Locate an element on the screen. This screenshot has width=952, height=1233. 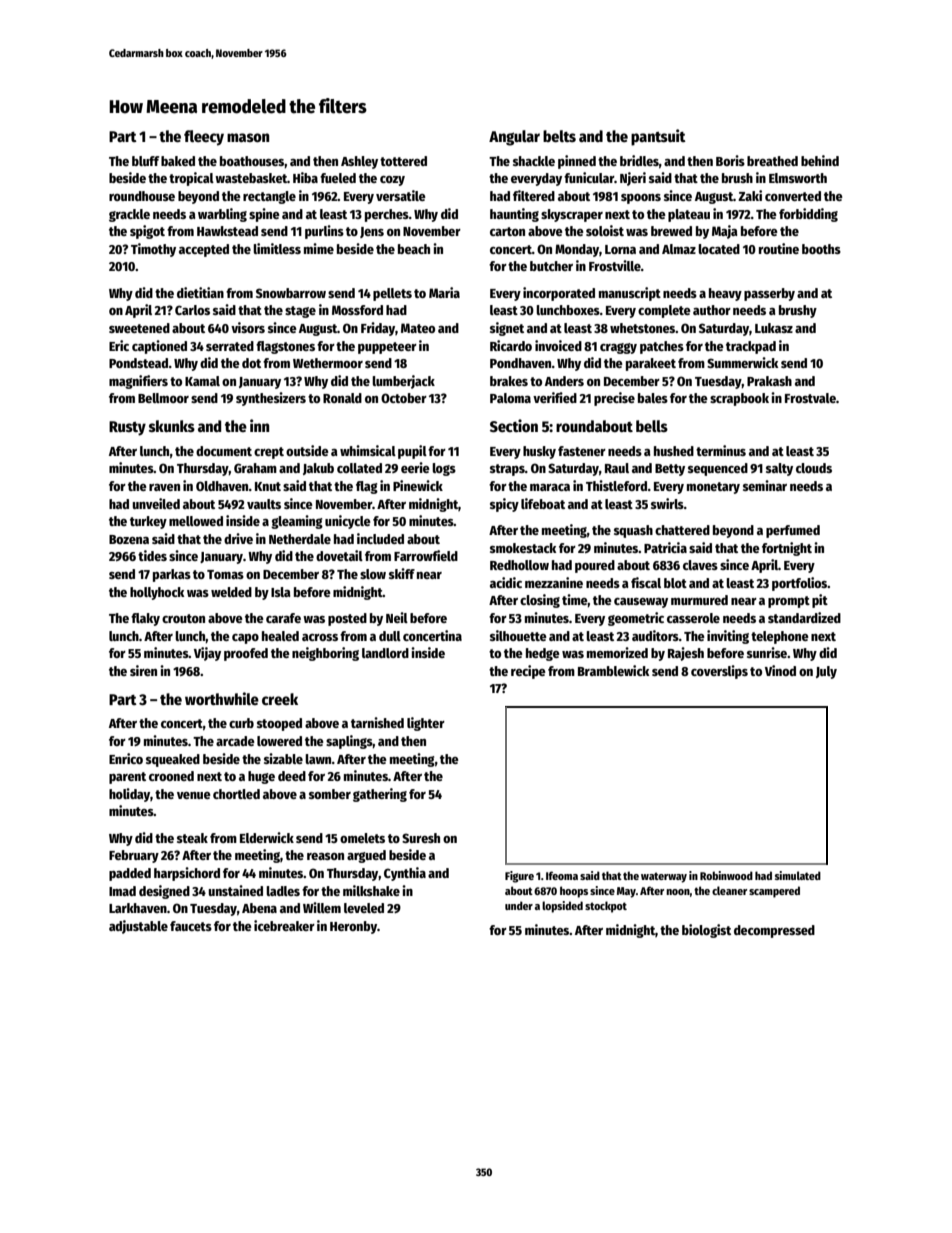
coverslips is located at coordinates (719, 672).
